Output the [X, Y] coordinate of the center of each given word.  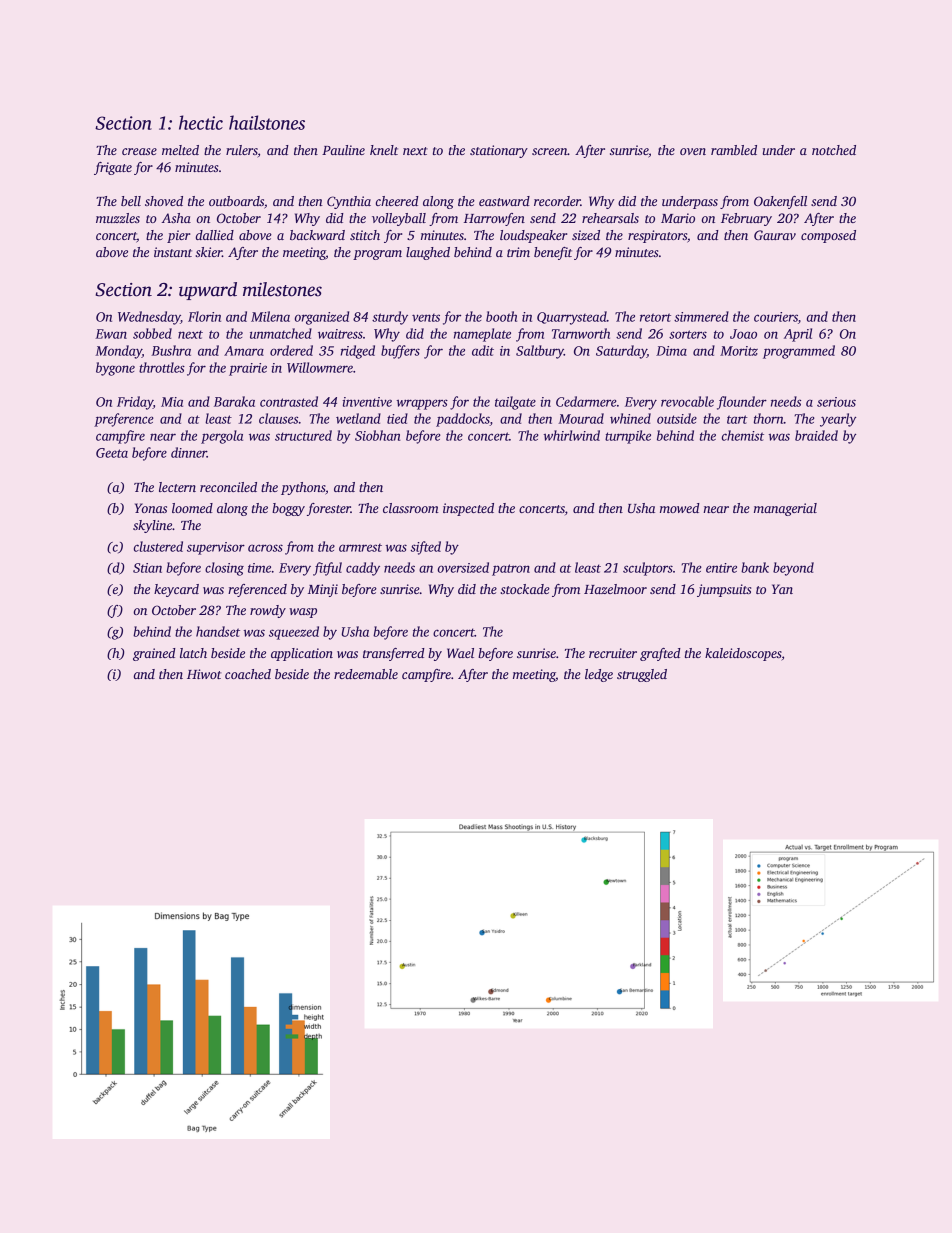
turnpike [628, 437]
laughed [428, 253]
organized [322, 318]
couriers [776, 317]
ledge [599, 675]
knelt [384, 150]
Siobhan [378, 435]
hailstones [267, 122]
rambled [734, 150]
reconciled [228, 487]
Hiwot [204, 674]
